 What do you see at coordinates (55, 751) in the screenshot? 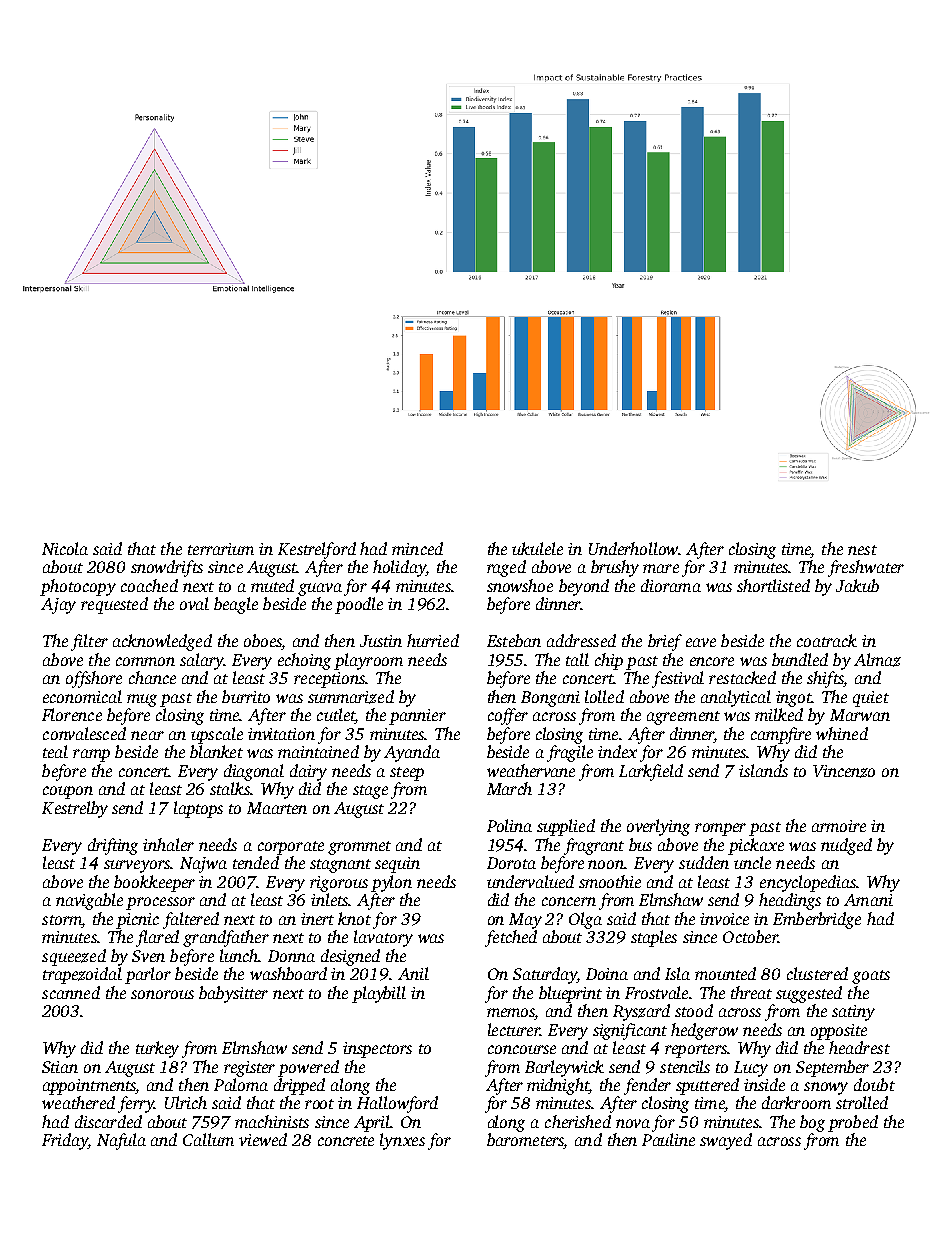
I see `teal` at bounding box center [55, 751].
